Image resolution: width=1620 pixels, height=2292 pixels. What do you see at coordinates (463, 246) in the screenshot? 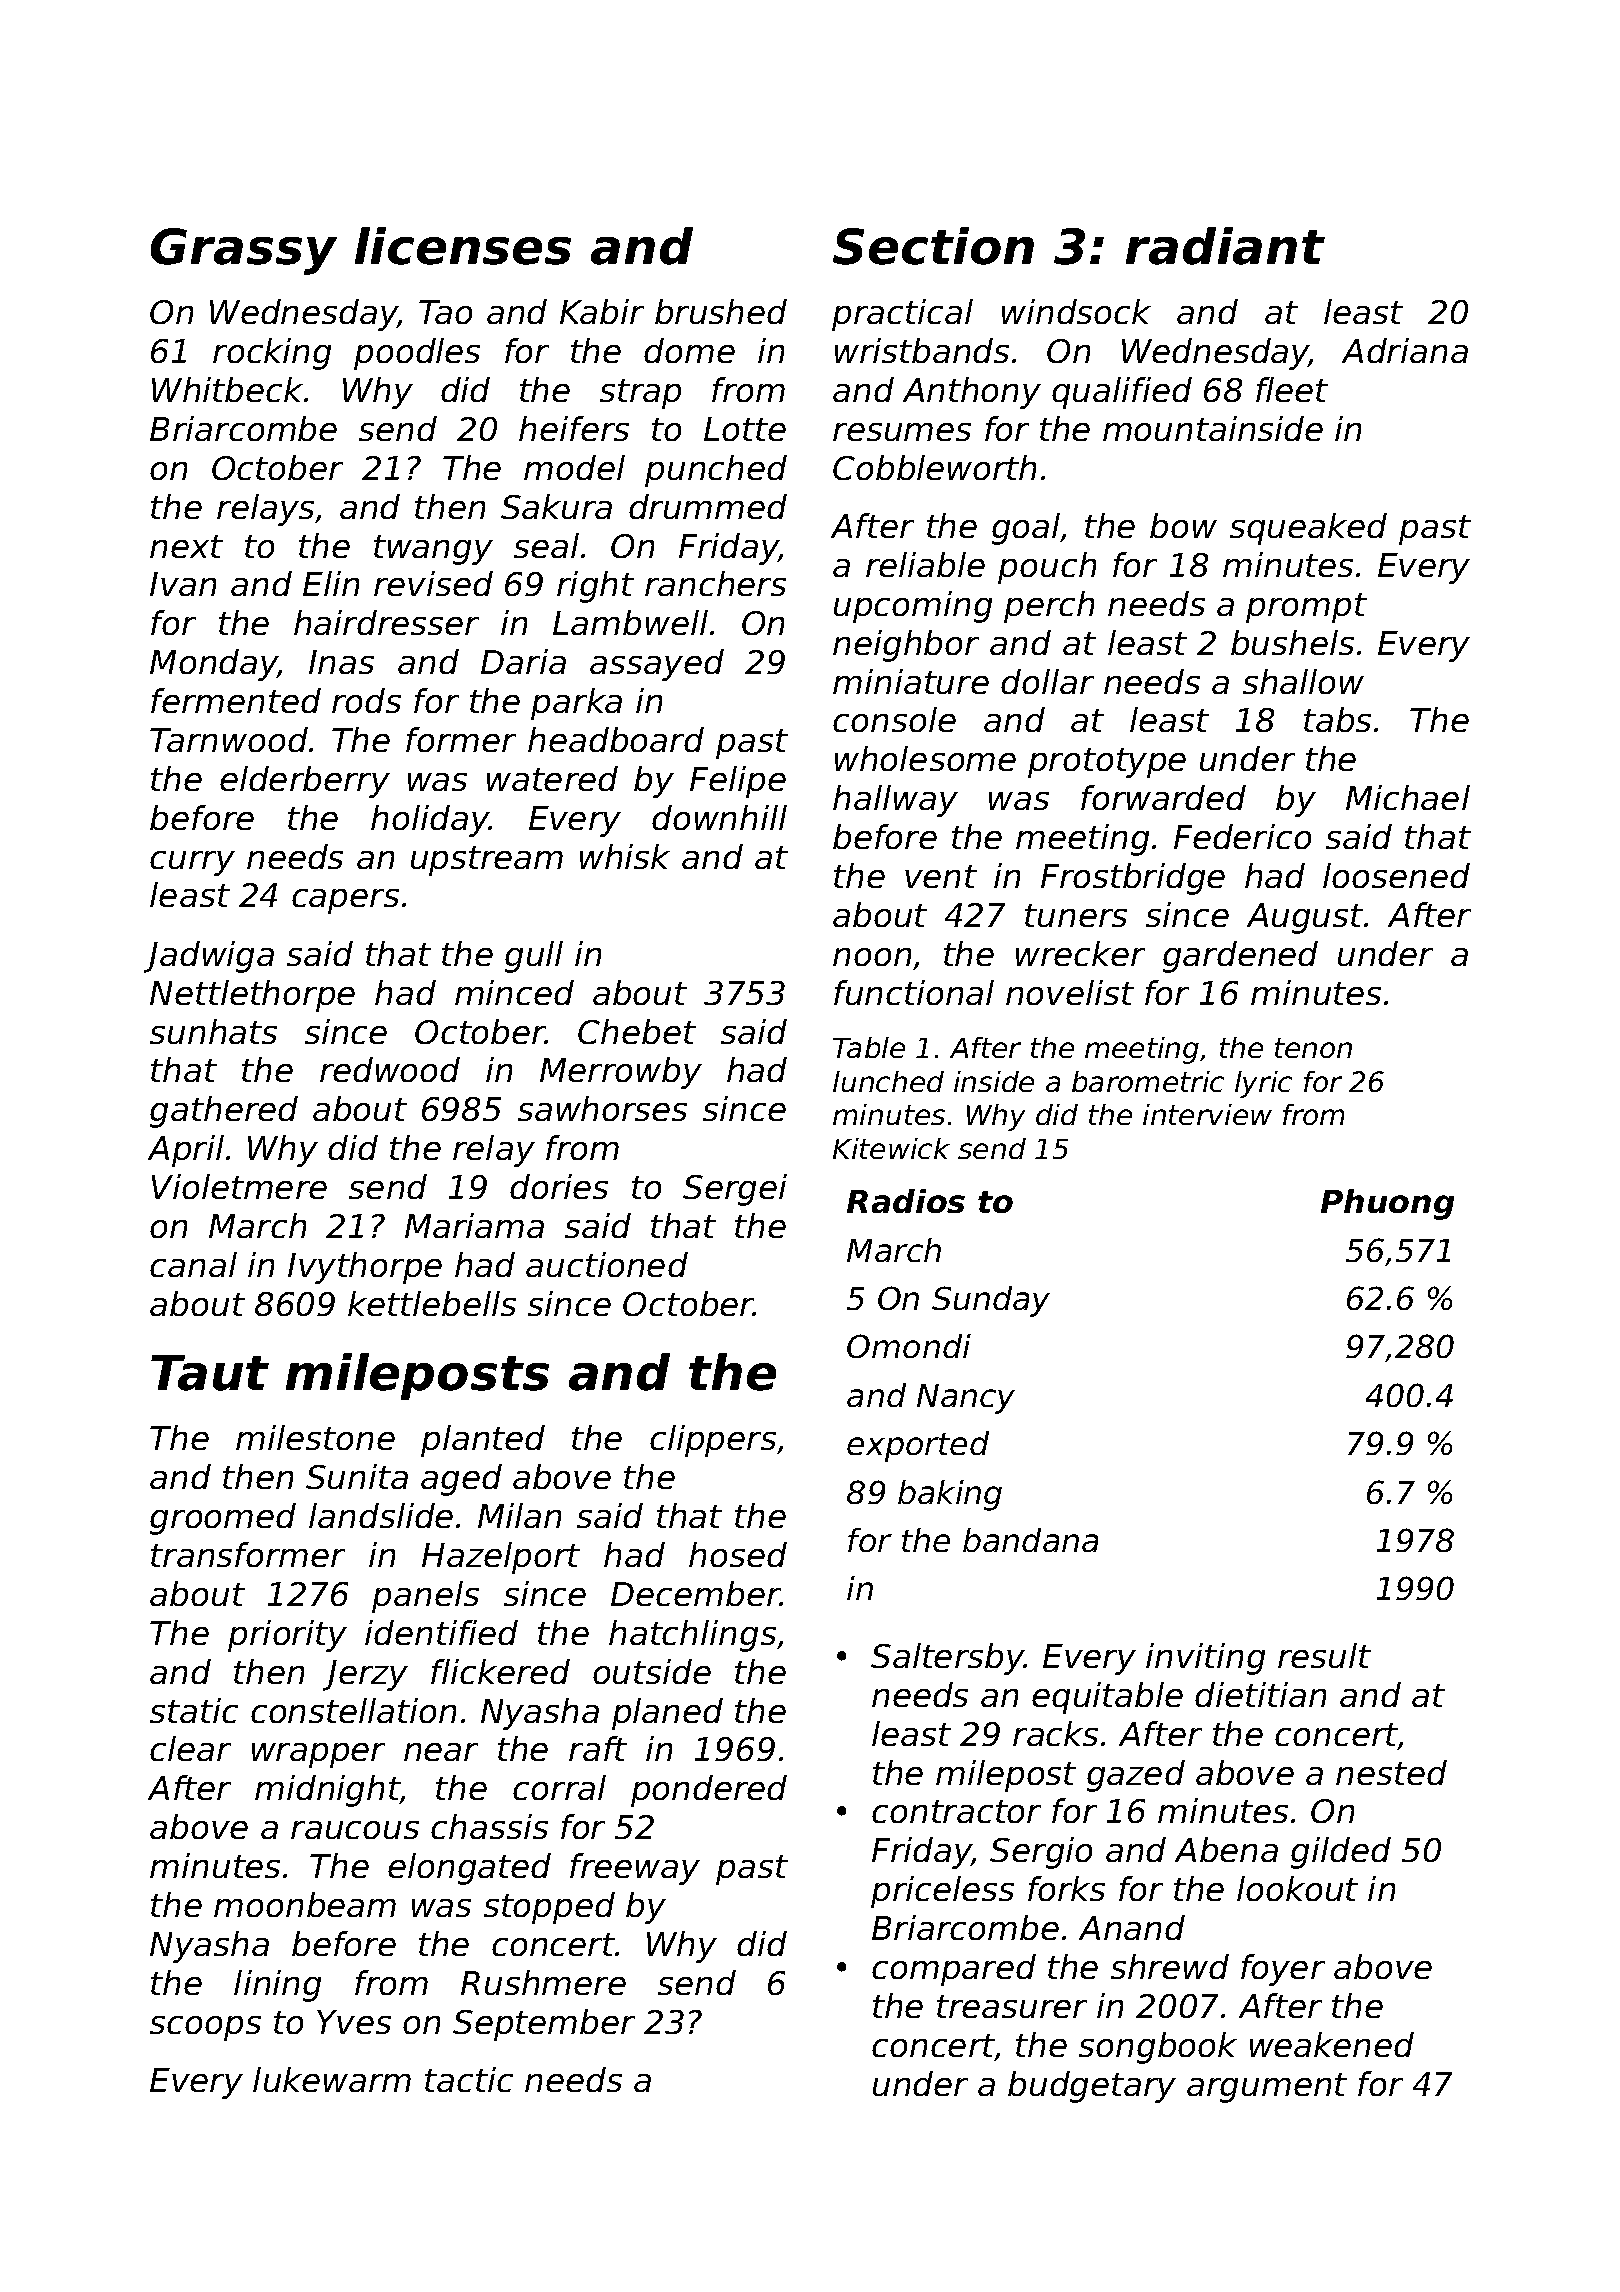
I see `licenses` at bounding box center [463, 246].
